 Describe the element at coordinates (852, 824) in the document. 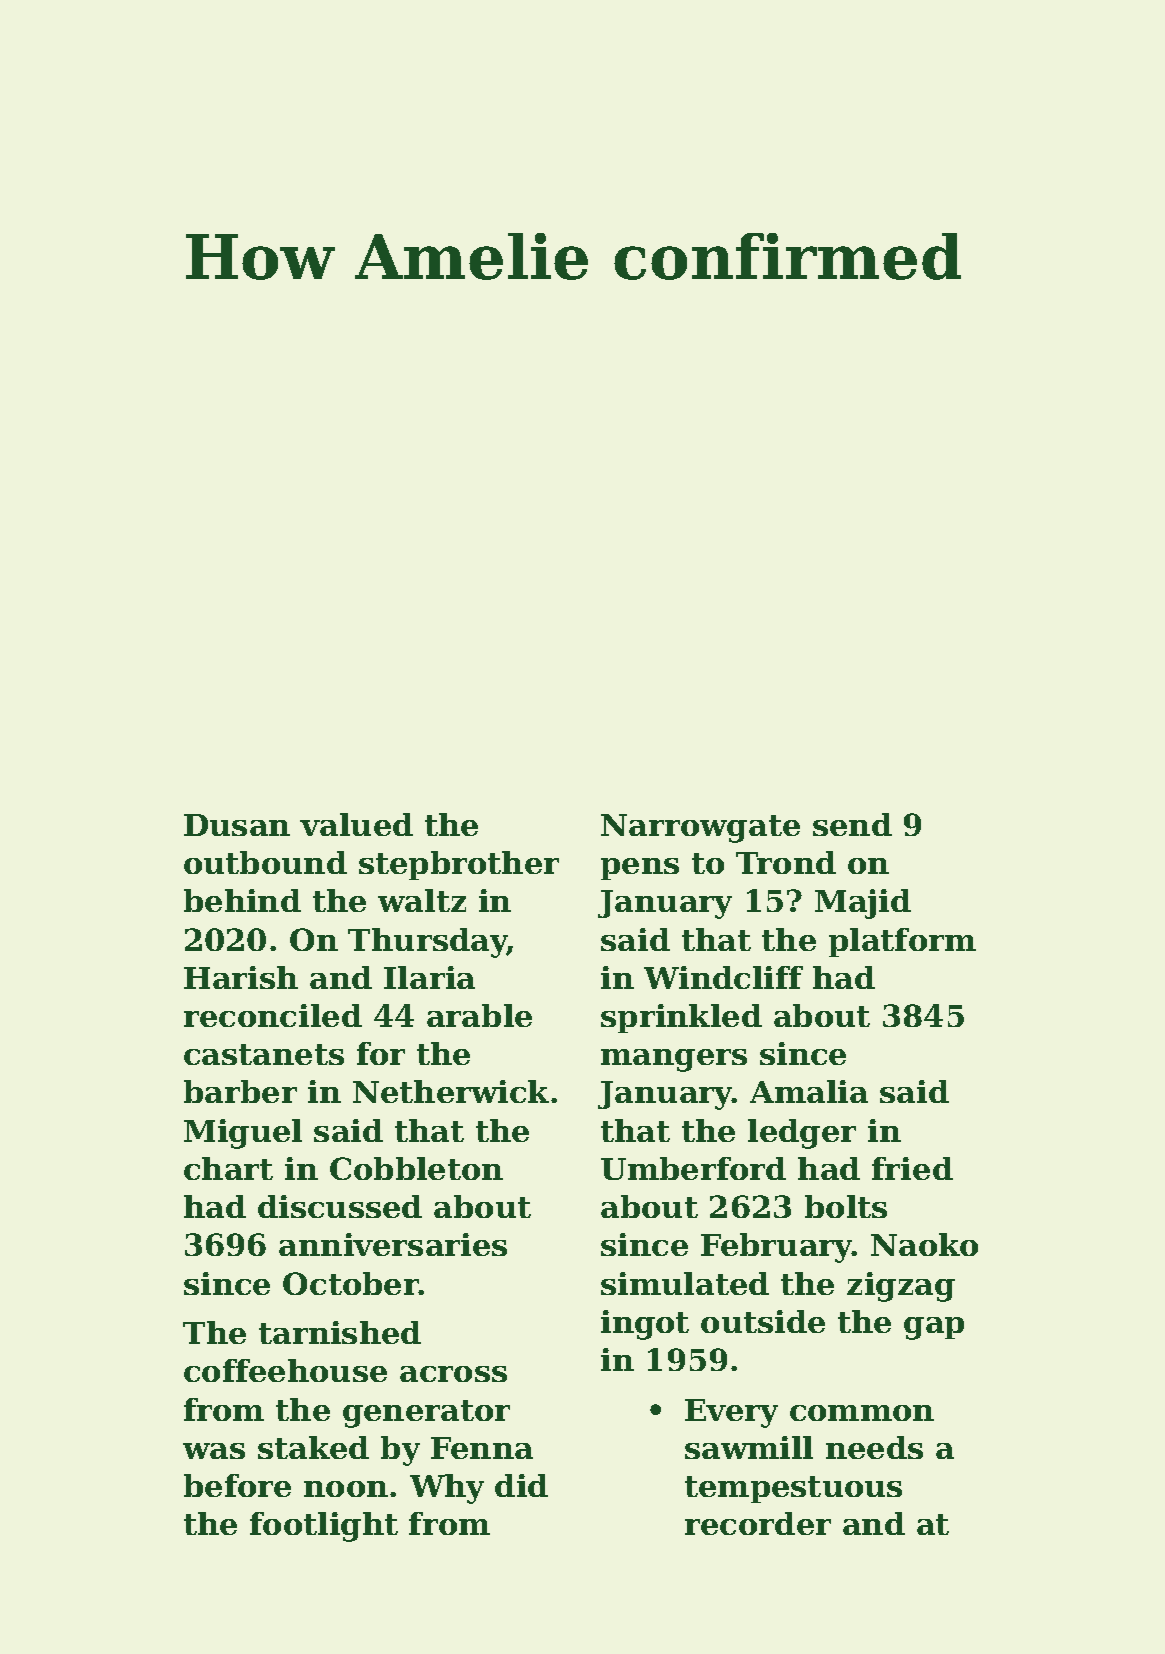

I see `send` at that location.
